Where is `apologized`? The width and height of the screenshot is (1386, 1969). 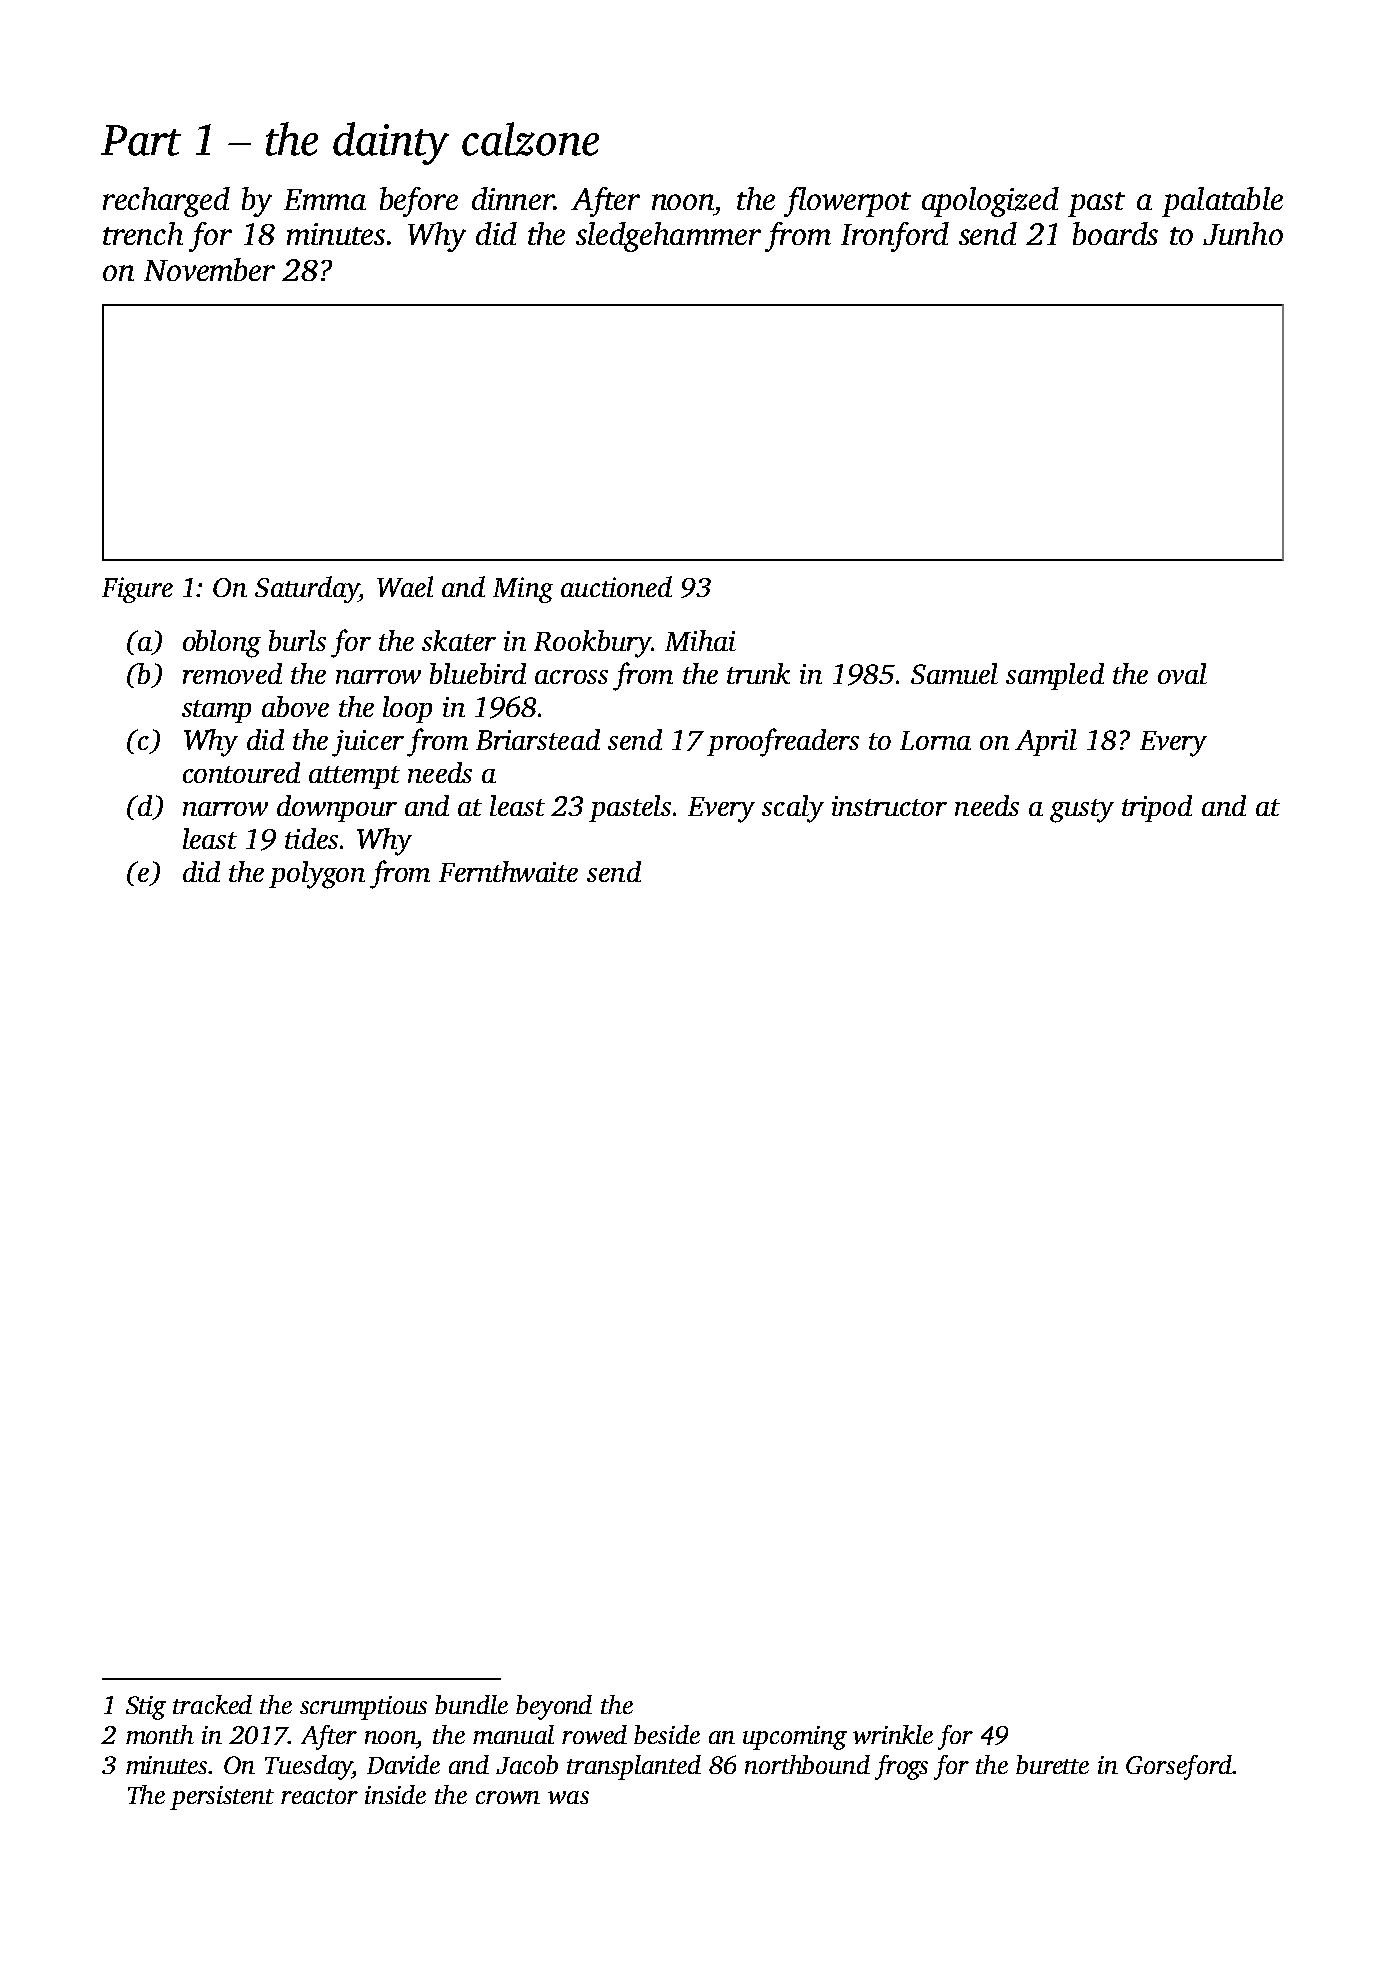 apologized is located at coordinates (990, 202).
